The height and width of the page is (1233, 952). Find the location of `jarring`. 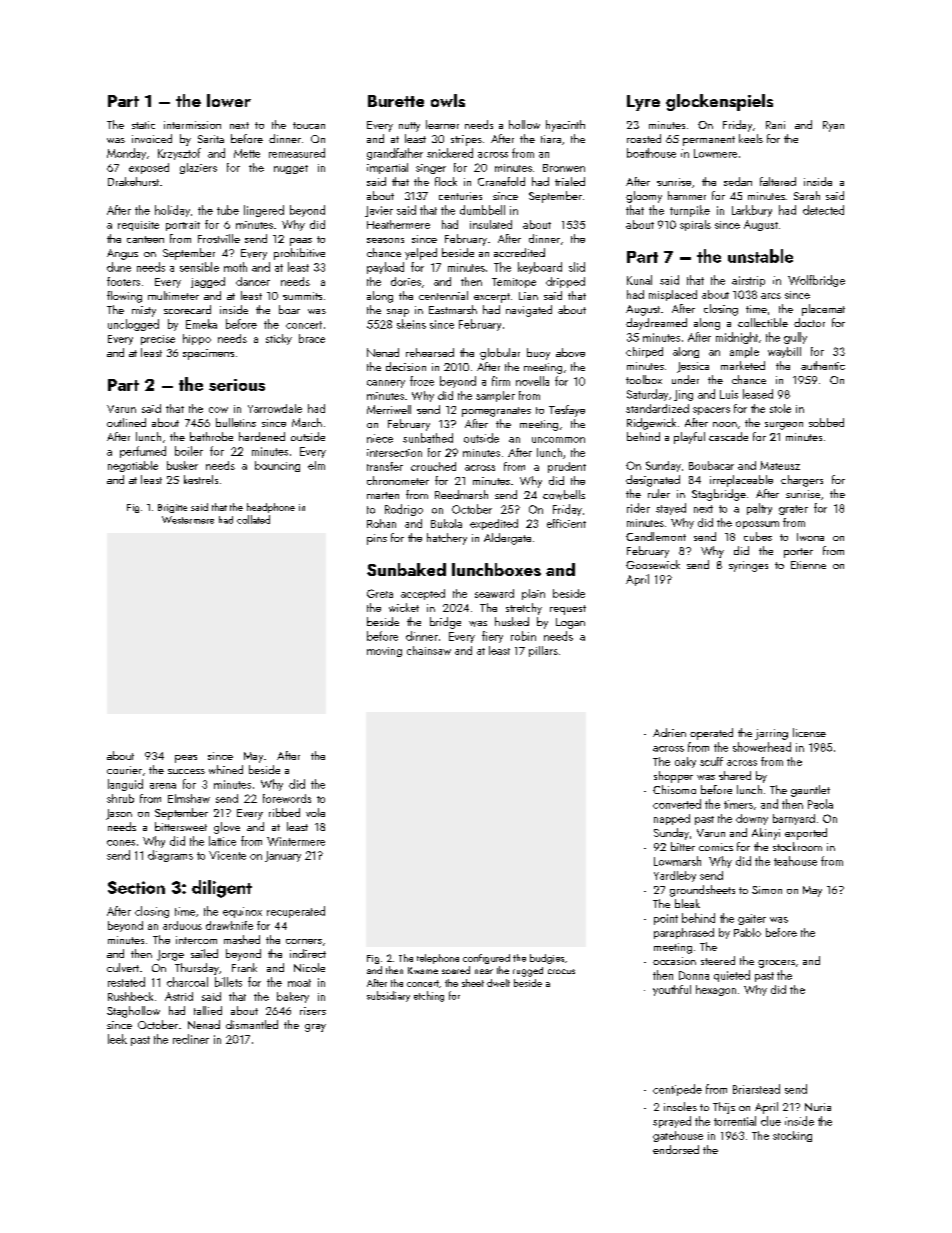

jarring is located at coordinates (771, 734).
